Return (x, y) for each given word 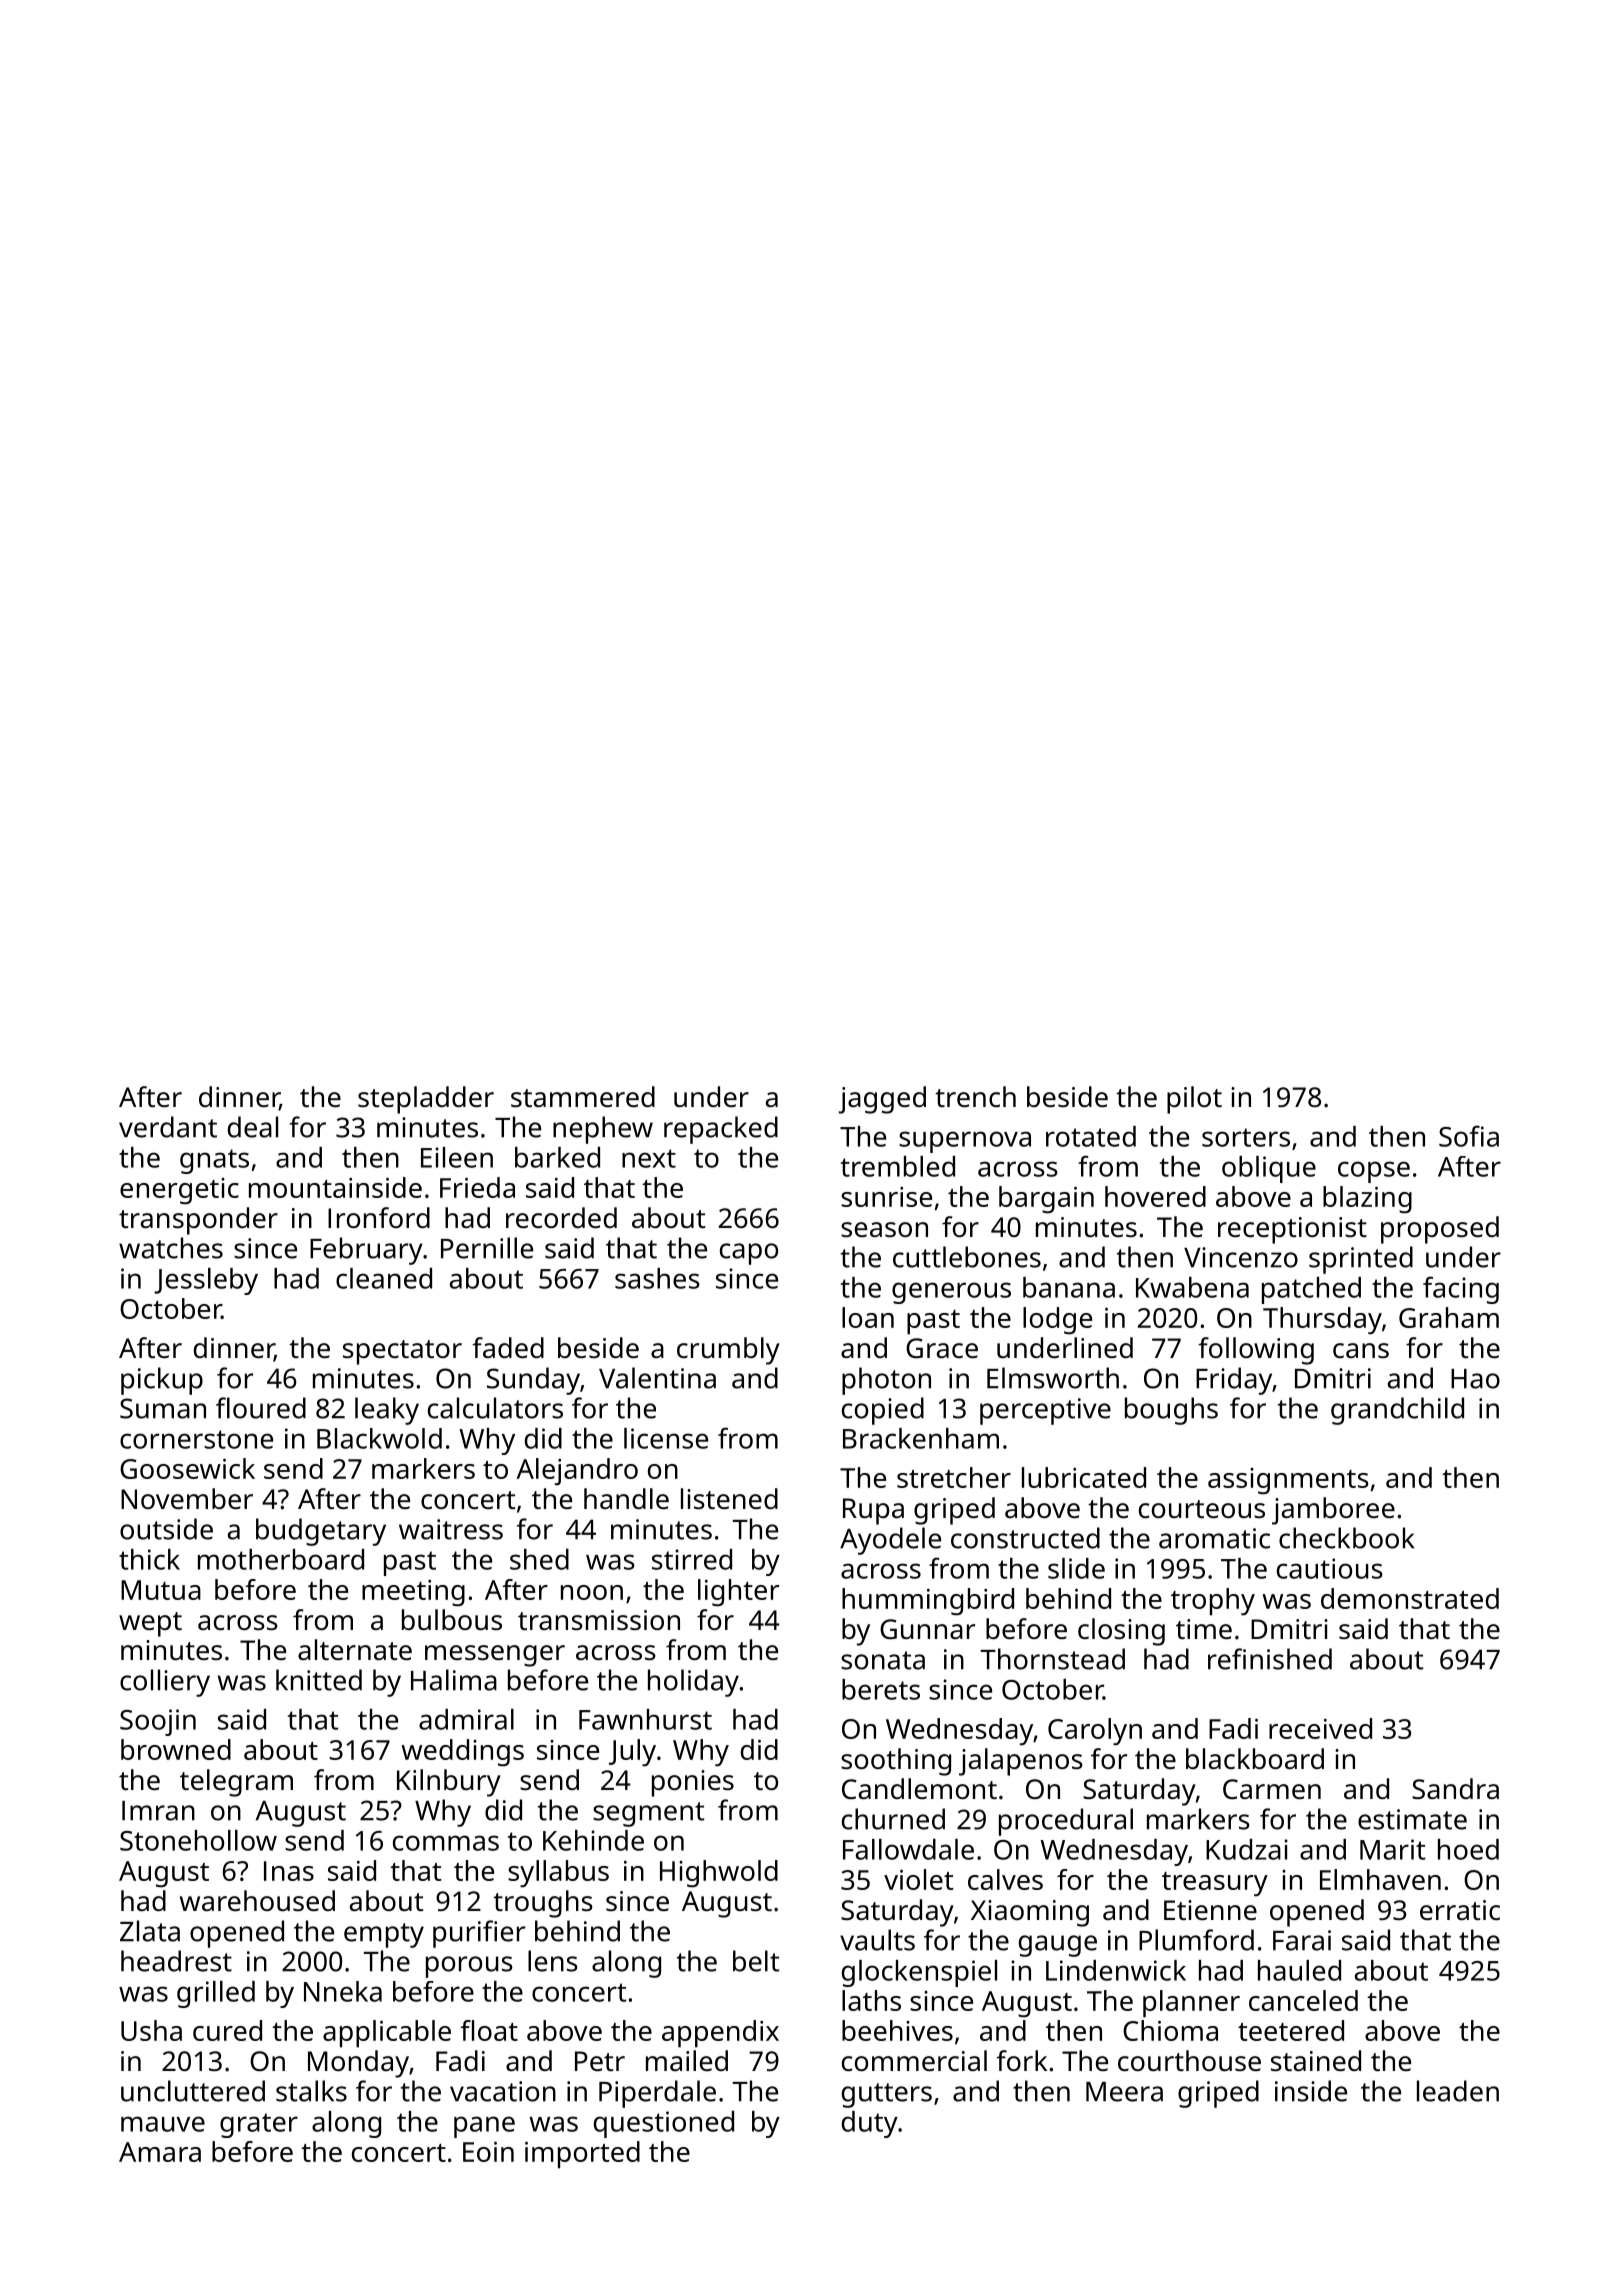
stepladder (426, 1100)
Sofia (1469, 1136)
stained (1316, 2061)
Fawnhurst (645, 1719)
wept (150, 1624)
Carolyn (1095, 1732)
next (649, 1158)
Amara (160, 2152)
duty (870, 2124)
